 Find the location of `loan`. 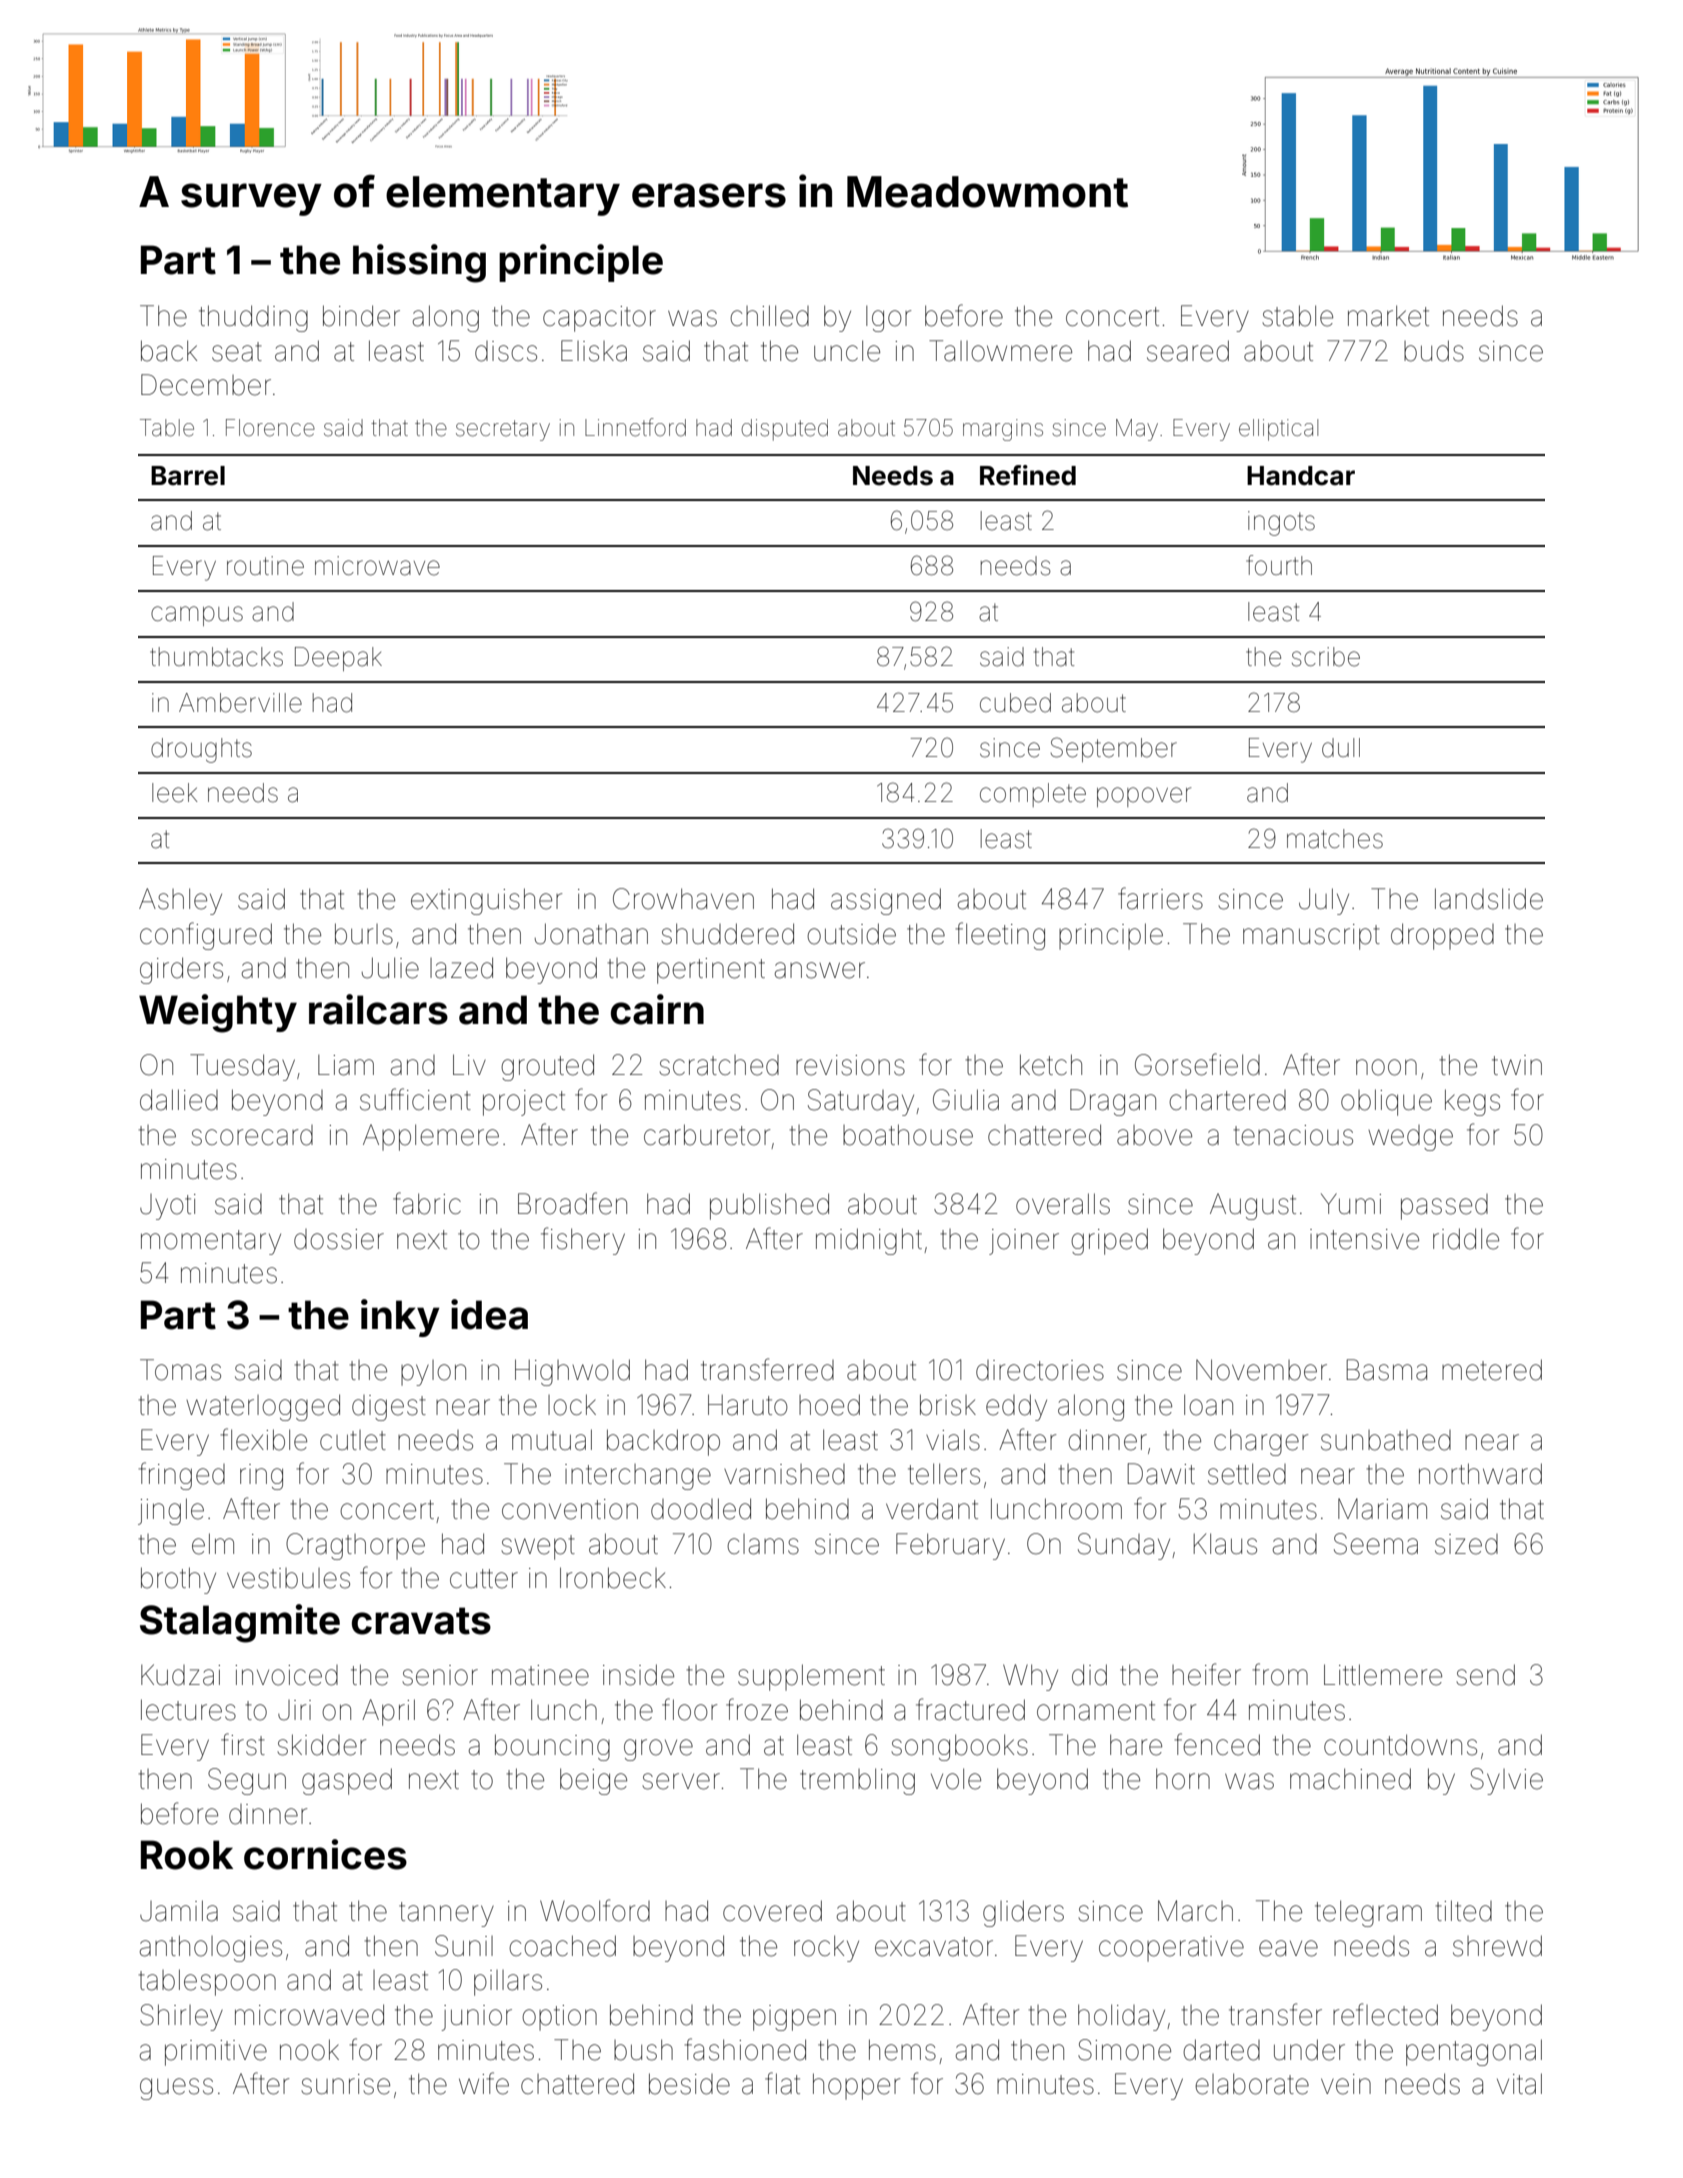

loan is located at coordinates (1208, 1405).
